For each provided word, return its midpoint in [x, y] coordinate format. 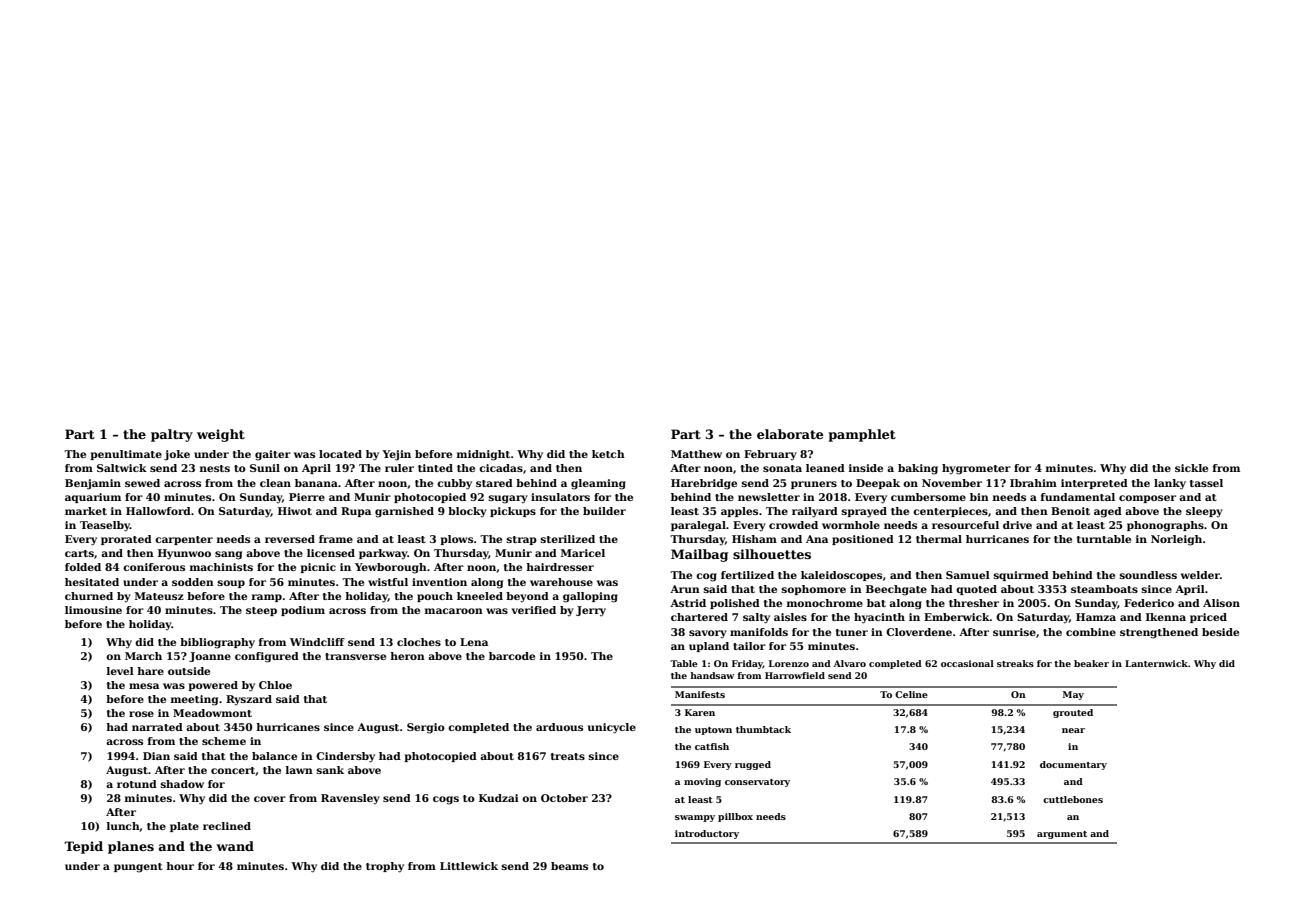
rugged [753, 765]
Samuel [968, 575]
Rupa [356, 512]
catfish [712, 746]
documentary [1073, 765]
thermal [939, 539]
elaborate [790, 434]
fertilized [747, 575]
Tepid [83, 847]
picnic [318, 568]
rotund [137, 784]
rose [141, 714]
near [1073, 730]
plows [456, 540]
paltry [172, 435]
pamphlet [862, 435]
